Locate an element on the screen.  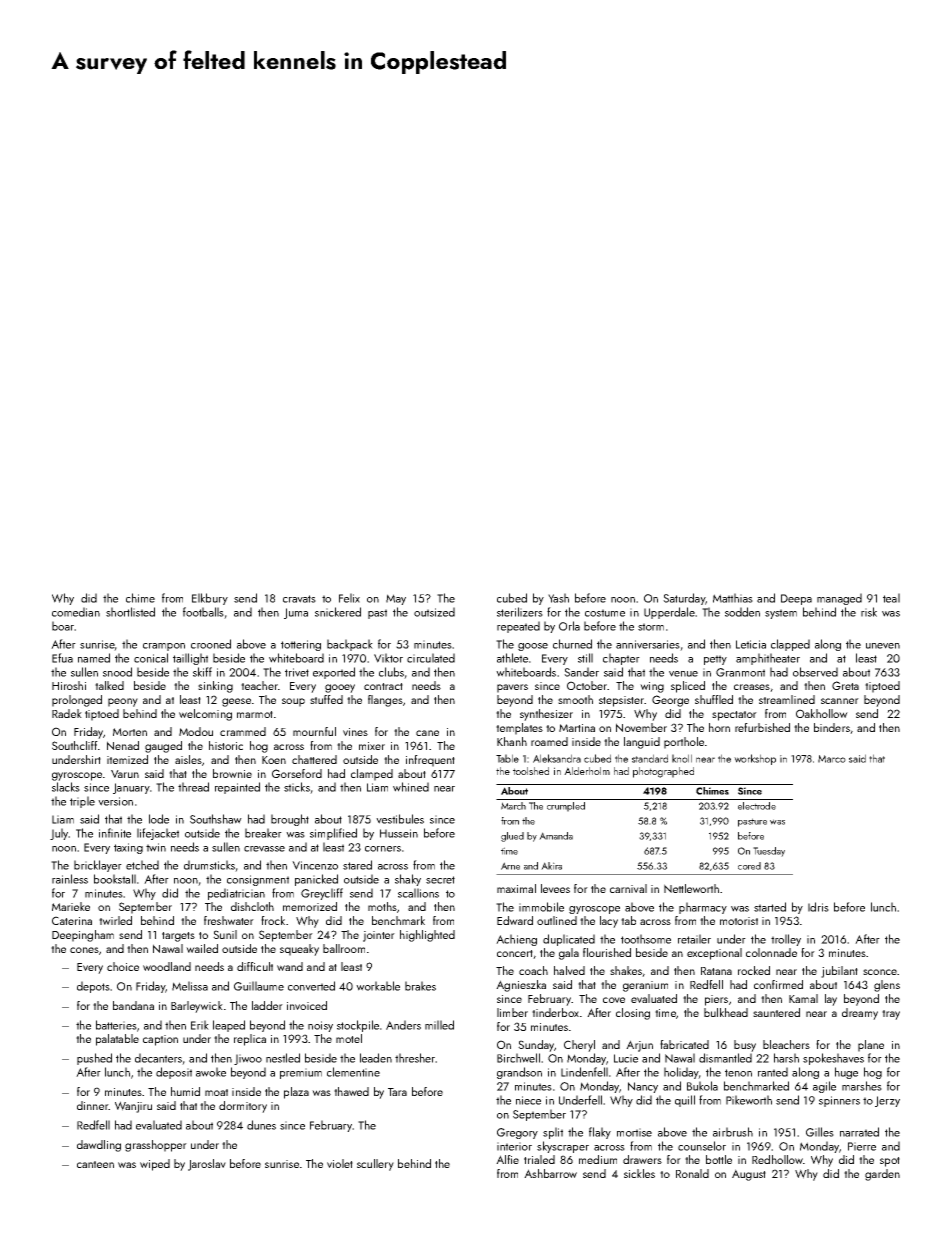
depots is located at coordinates (93, 987).
